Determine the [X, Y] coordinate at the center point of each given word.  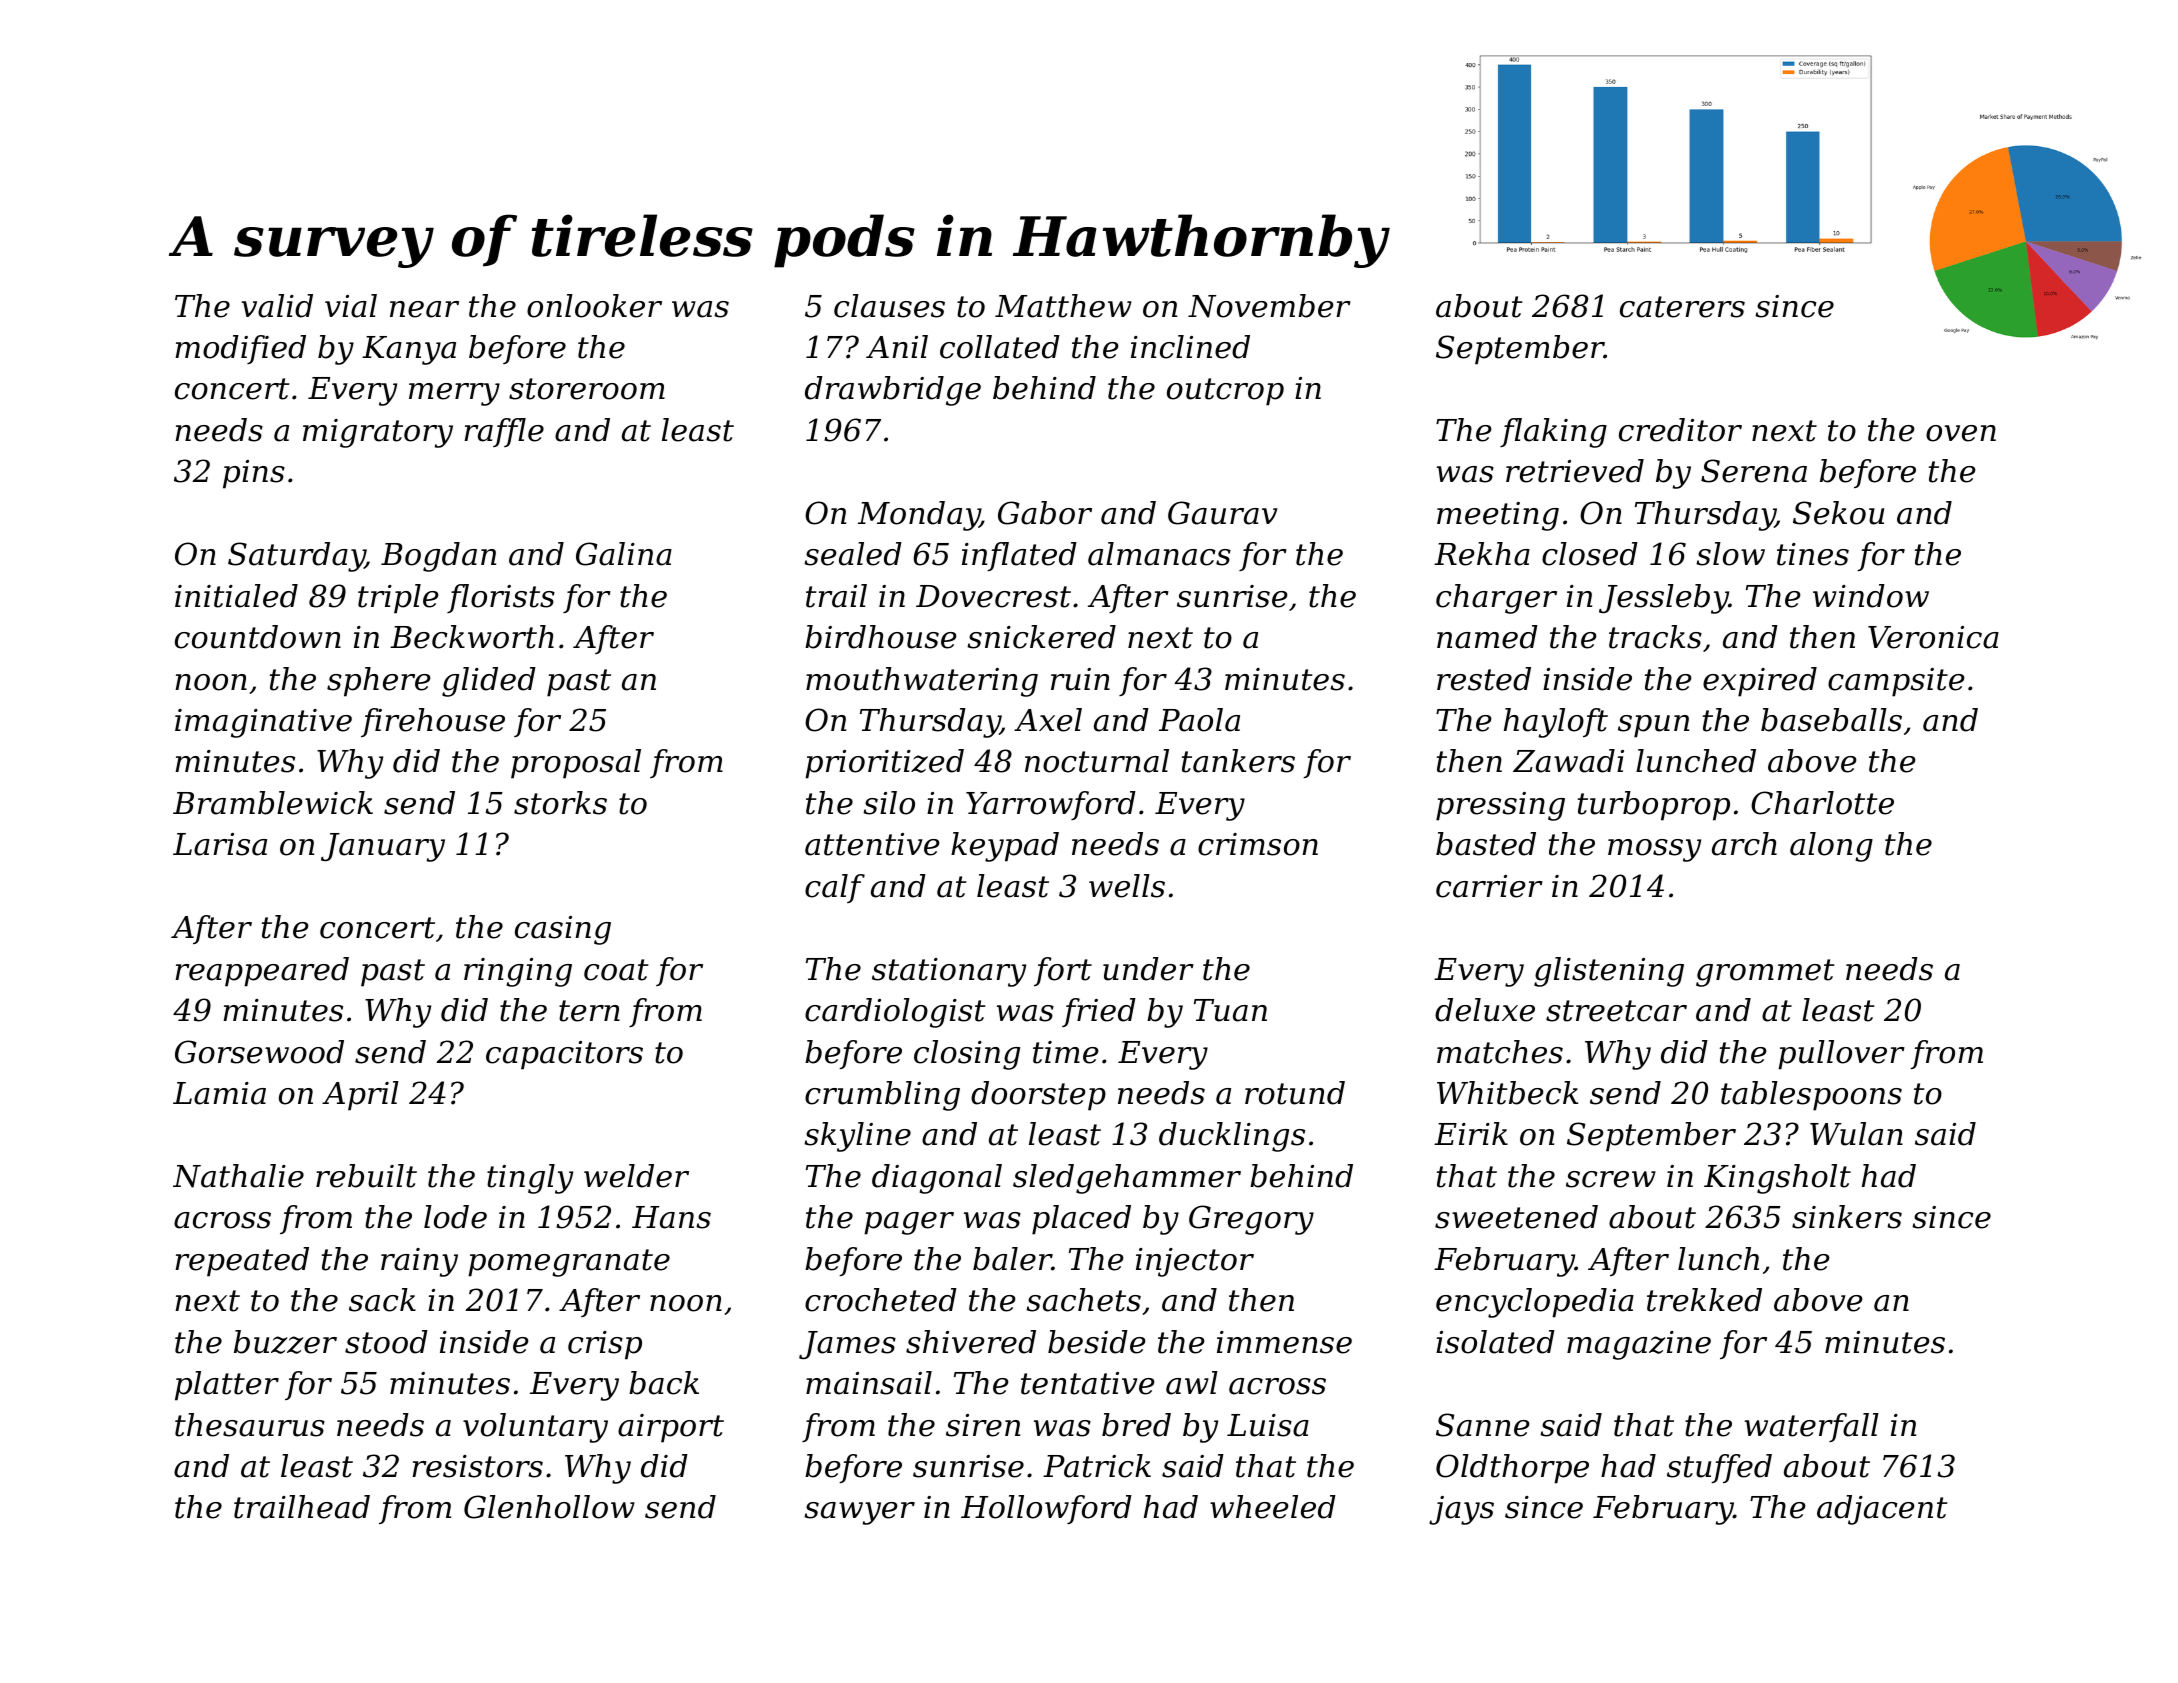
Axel [1048, 720]
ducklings [1232, 1137]
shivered [971, 1342]
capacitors [564, 1055]
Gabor [1045, 513]
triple [398, 599]
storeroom [587, 389]
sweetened [1516, 1217]
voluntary [535, 1428]
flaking [1553, 433]
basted [1486, 844]
